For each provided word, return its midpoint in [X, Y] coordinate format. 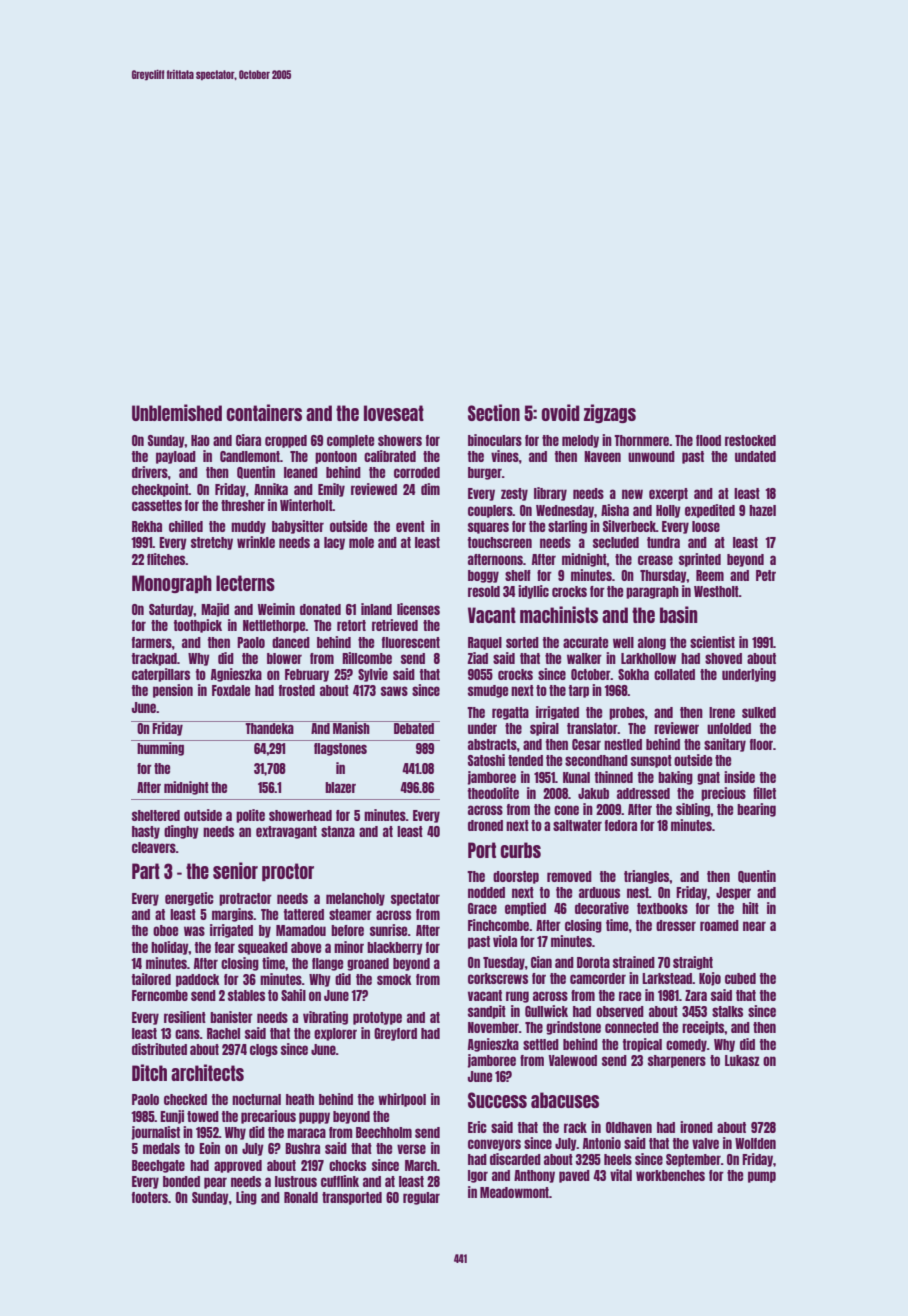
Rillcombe [367, 658]
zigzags [610, 413]
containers [264, 412]
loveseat [394, 413]
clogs [264, 1050]
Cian [541, 962]
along [652, 643]
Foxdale [231, 690]
